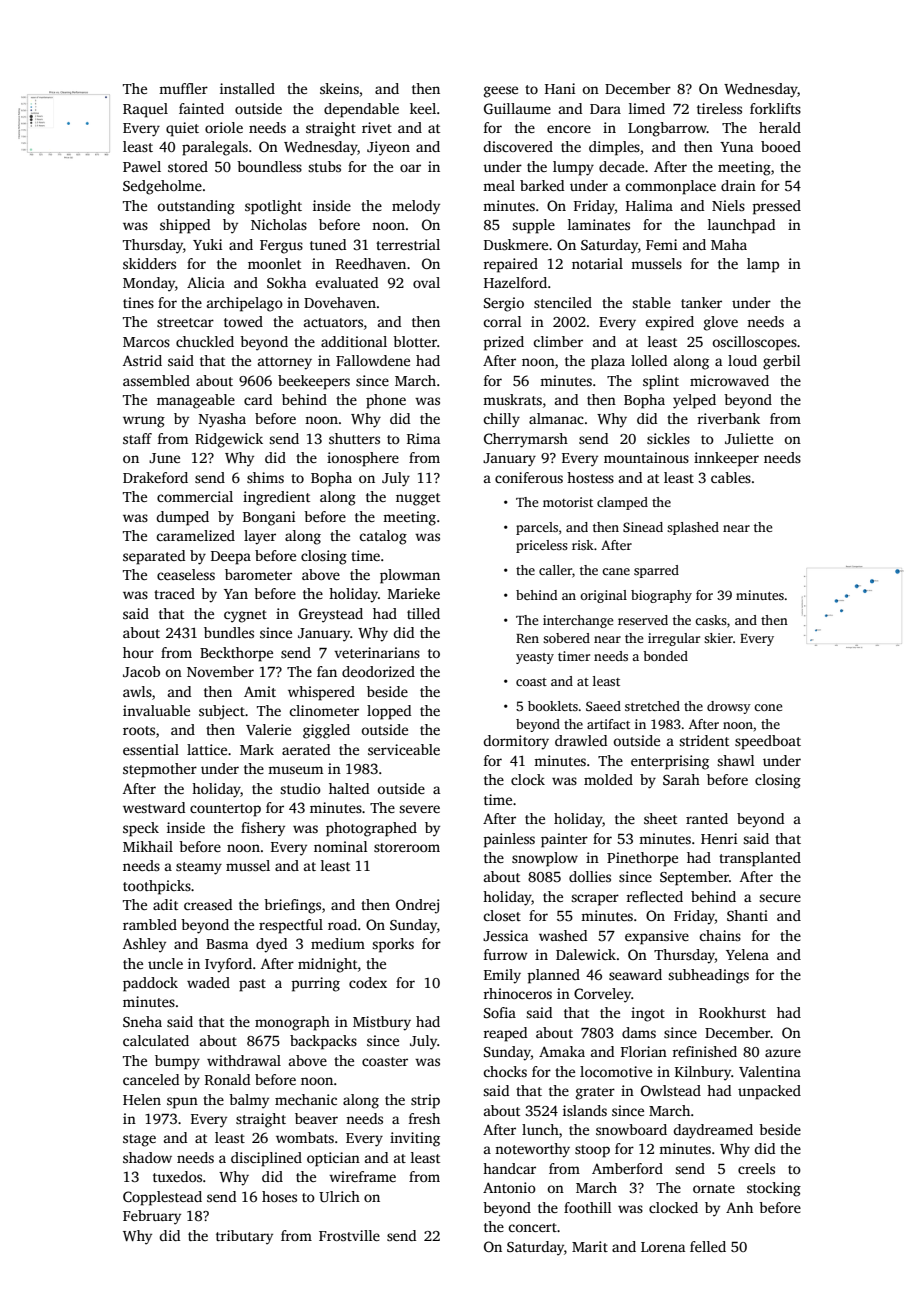 The width and height of the document is (924, 1314). I want to click on furrow, so click(506, 954).
